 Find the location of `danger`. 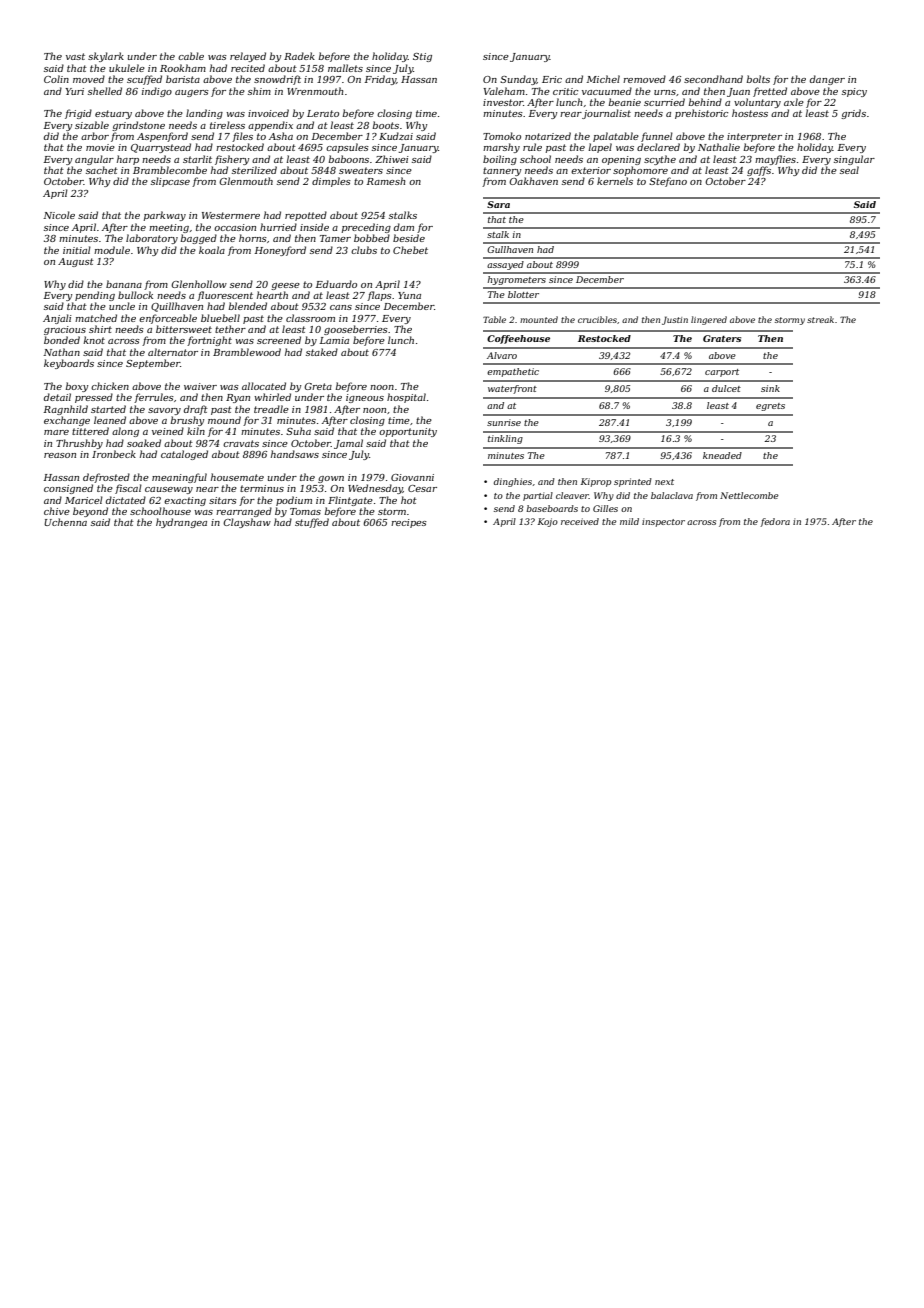

danger is located at coordinates (827, 80).
